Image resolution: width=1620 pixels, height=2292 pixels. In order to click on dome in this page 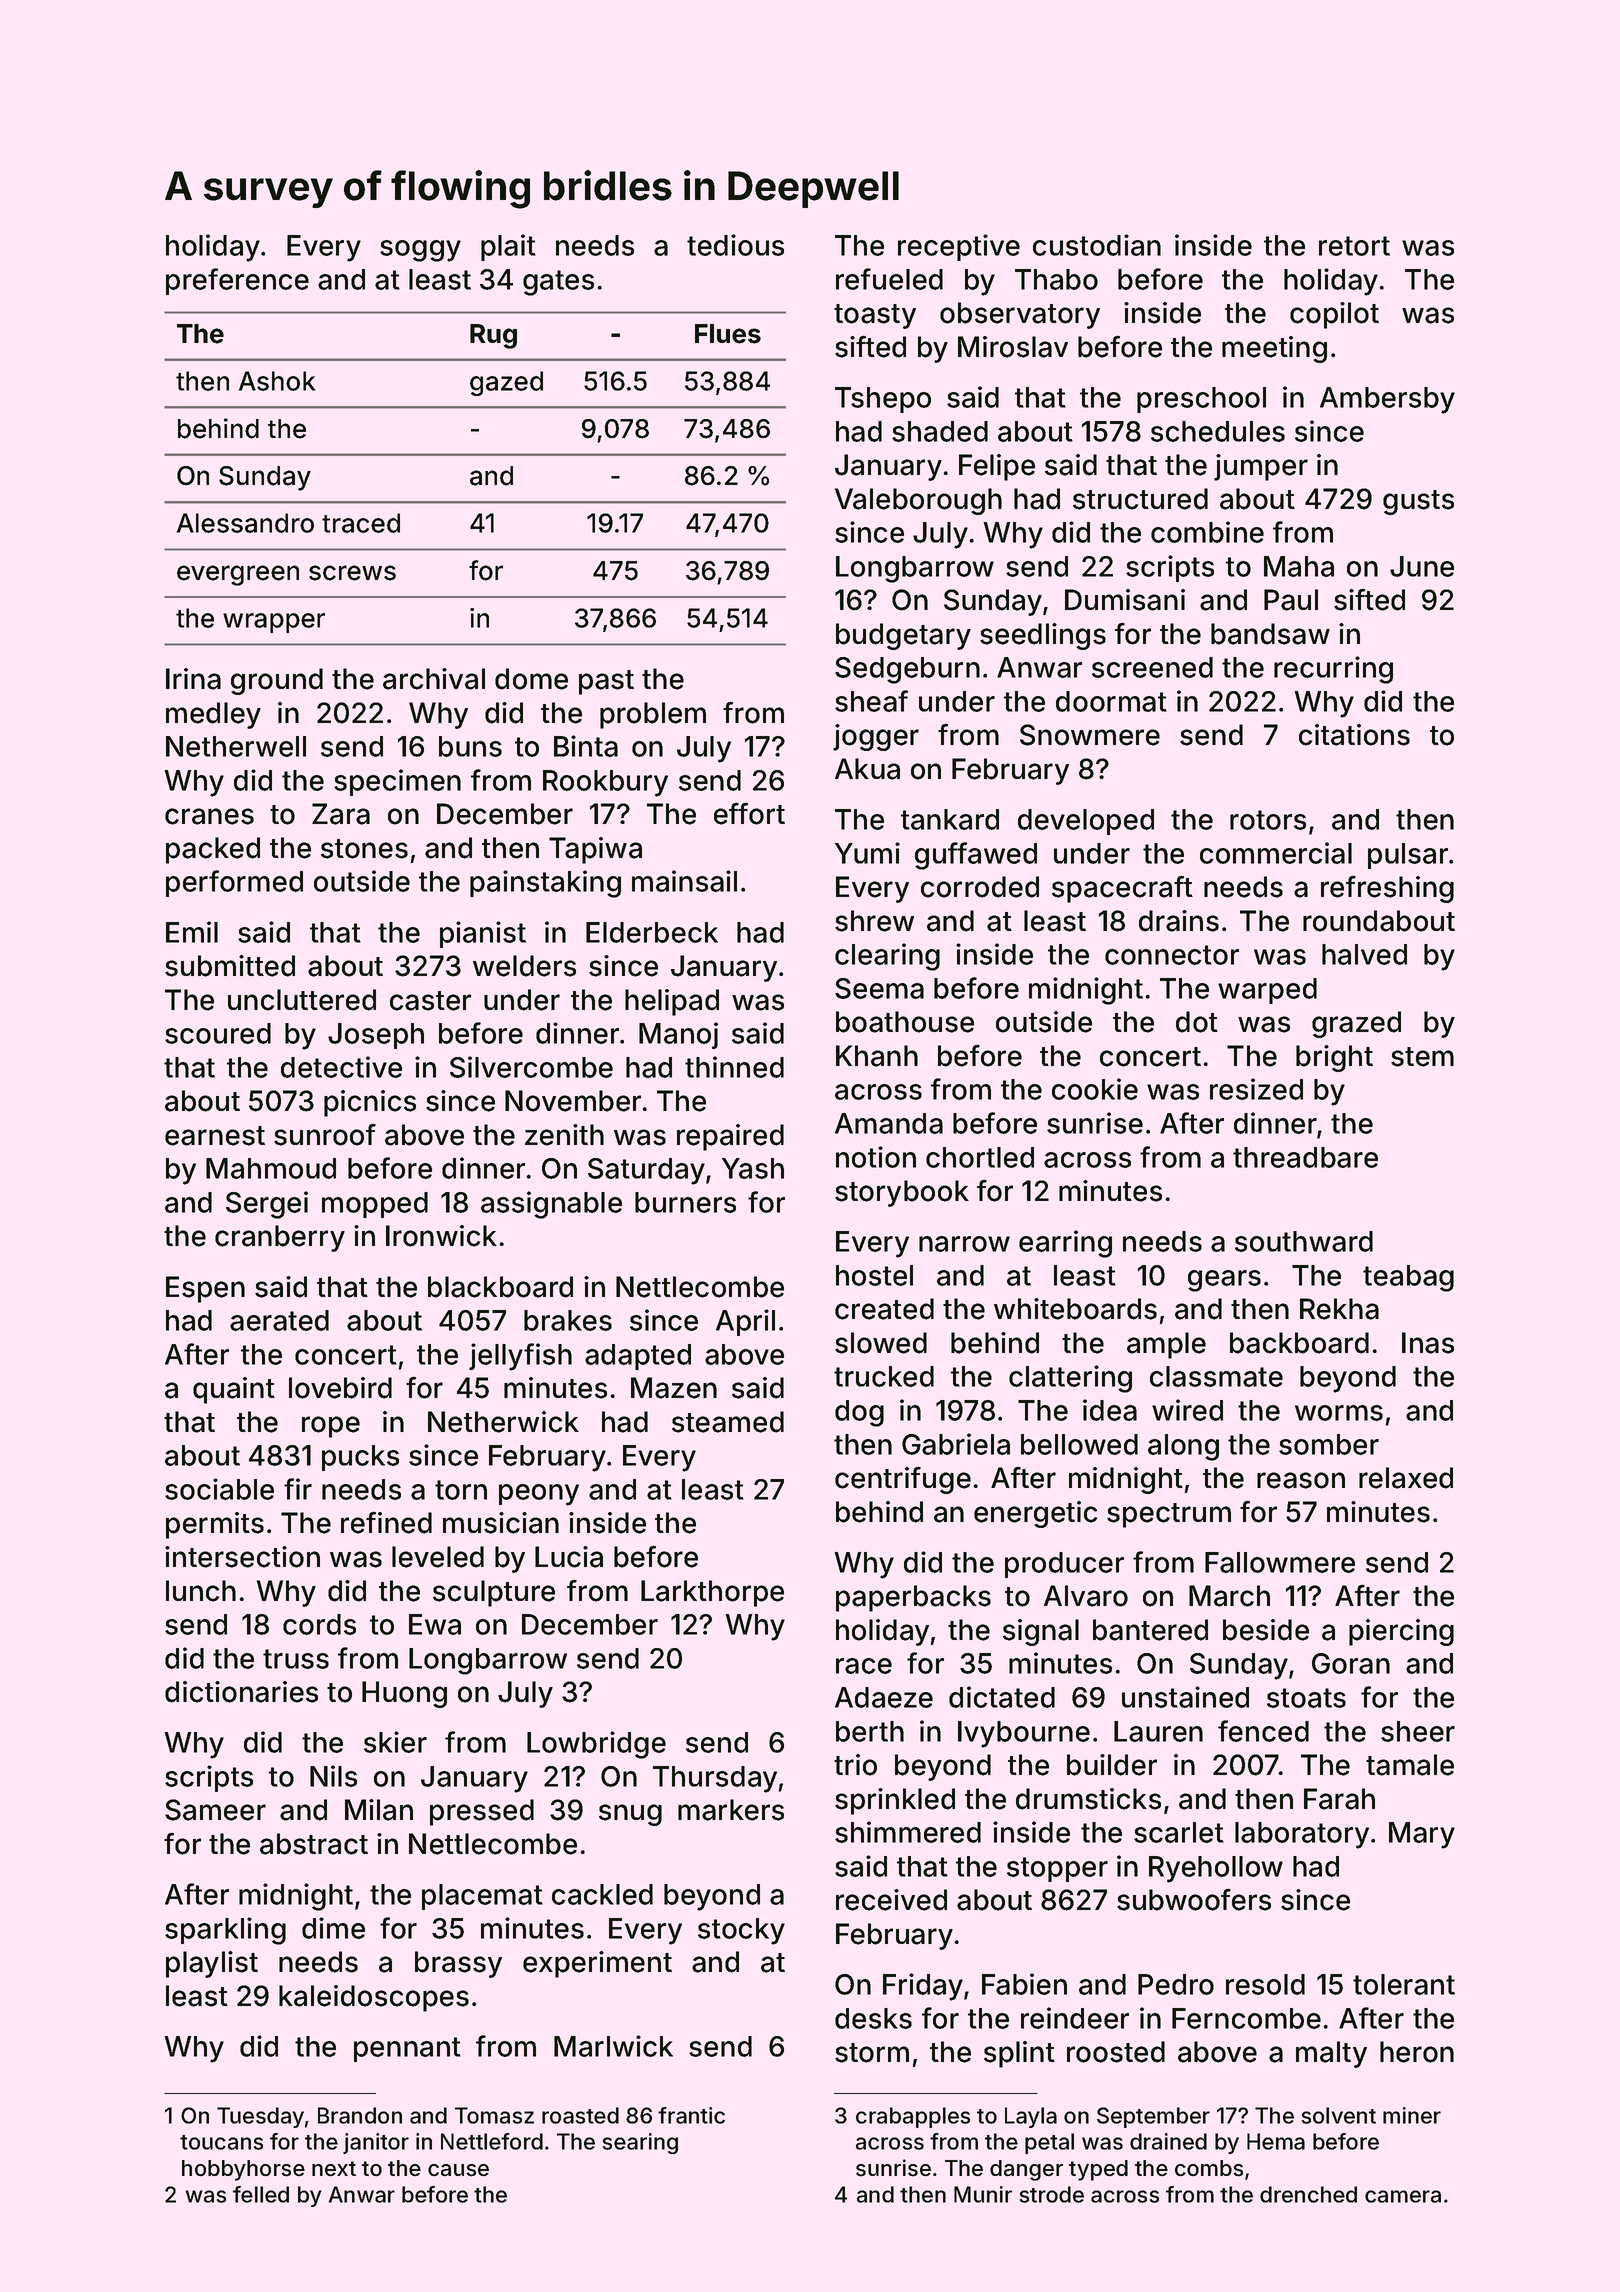, I will do `click(531, 679)`.
